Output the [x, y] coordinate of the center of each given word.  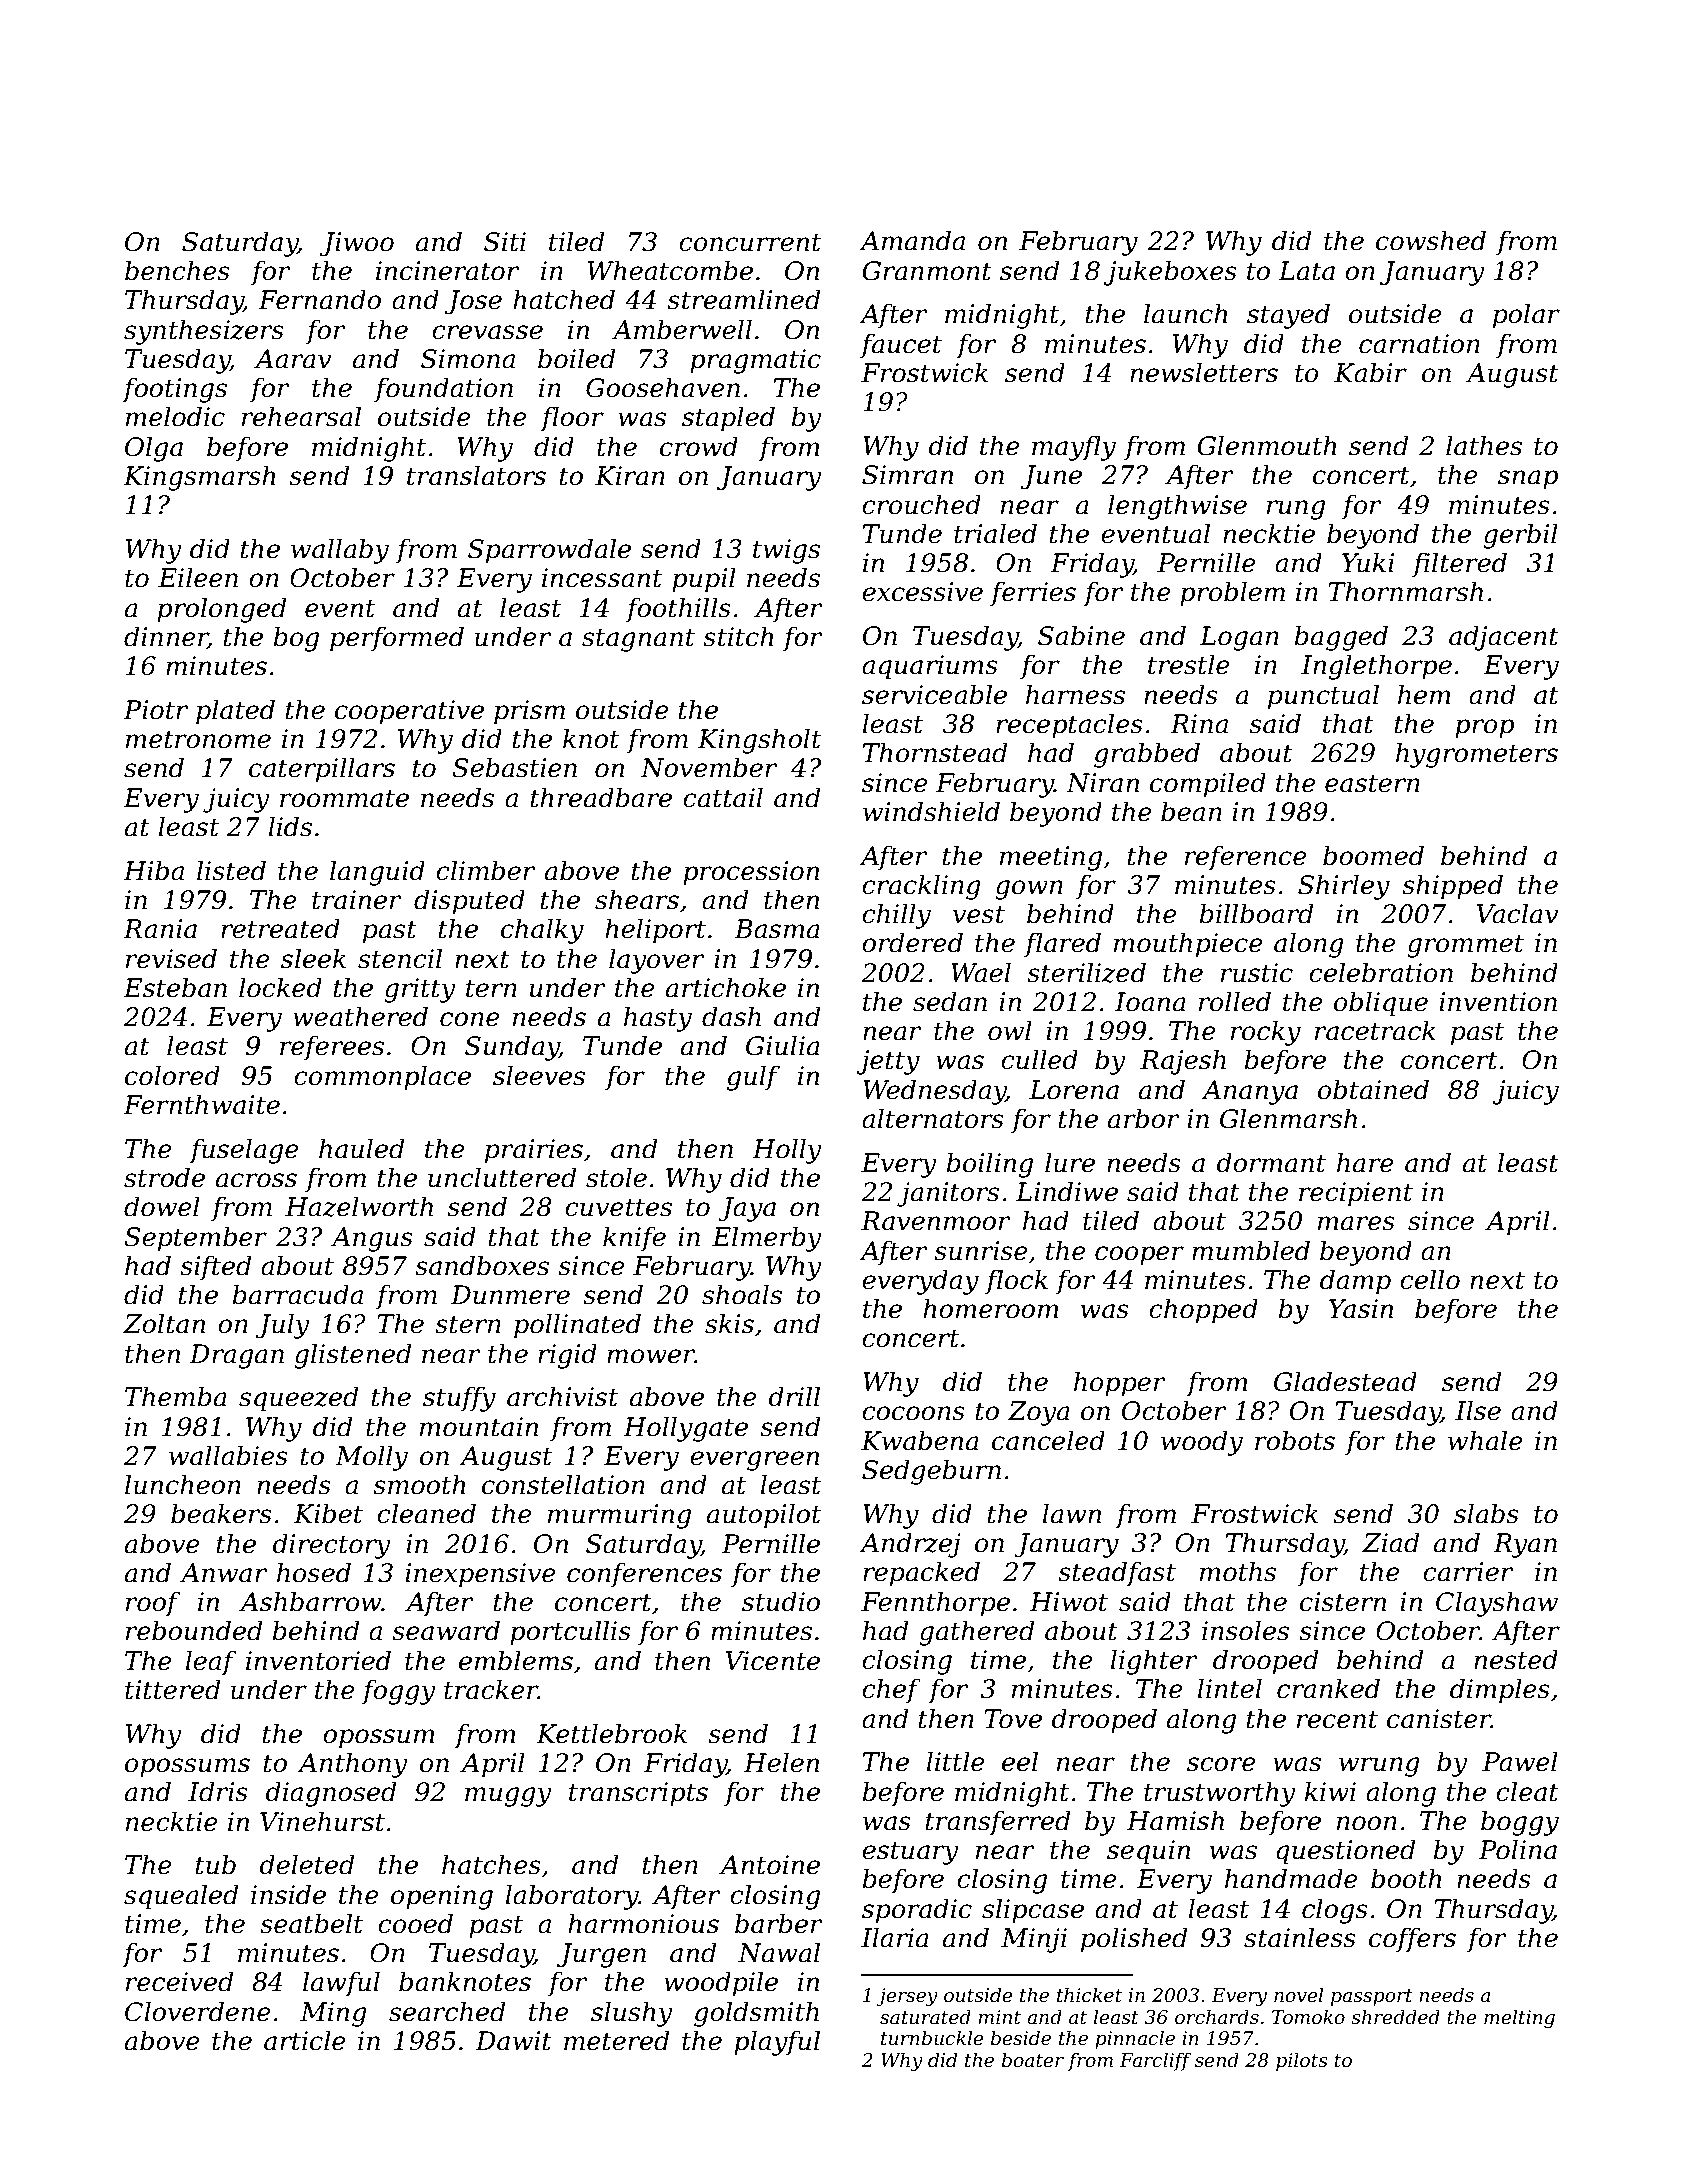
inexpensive [480, 1575]
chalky [542, 931]
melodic [175, 416]
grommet [1465, 946]
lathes [1484, 445]
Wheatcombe [670, 270]
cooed [415, 1923]
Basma [777, 929]
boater [1033, 2060]
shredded [1395, 2017]
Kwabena [920, 1440]
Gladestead [1345, 1381]
